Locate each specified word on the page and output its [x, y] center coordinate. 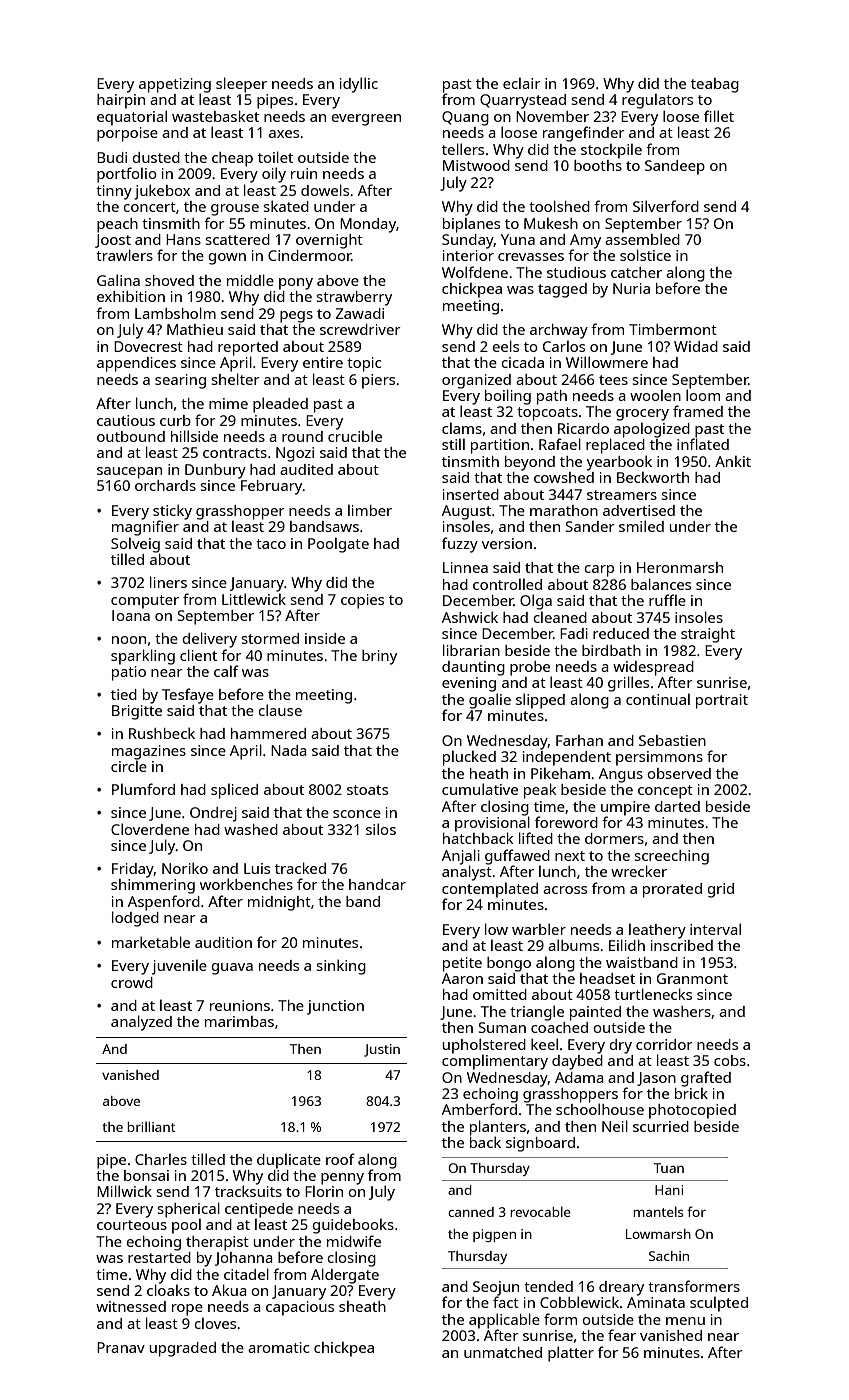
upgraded [182, 1349]
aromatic [278, 1347]
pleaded [280, 405]
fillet [719, 116]
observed [679, 773]
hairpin [121, 101]
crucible [355, 436]
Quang [465, 118]
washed [251, 829]
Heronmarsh [680, 567]
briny [379, 657]
